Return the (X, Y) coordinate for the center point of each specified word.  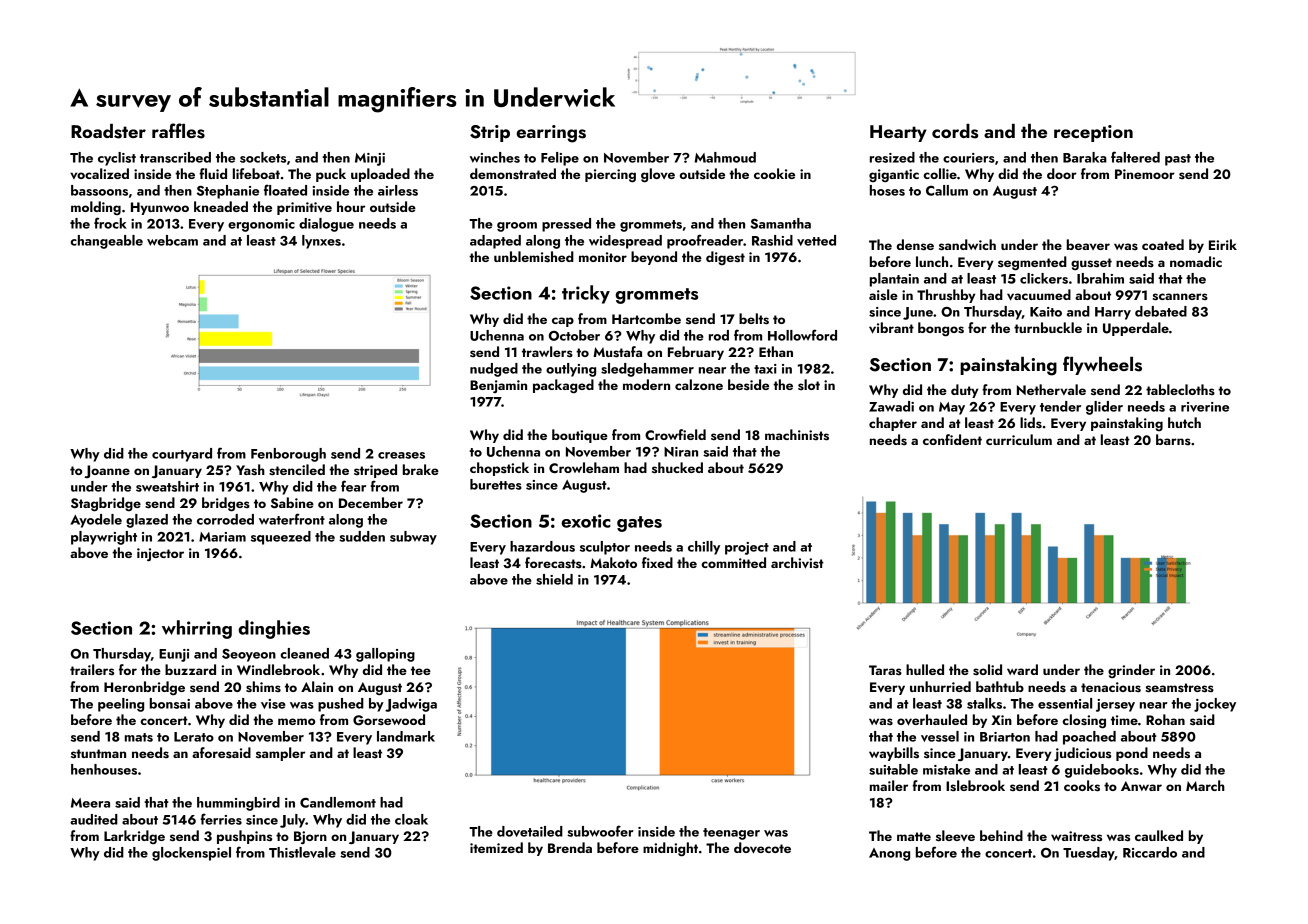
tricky (586, 294)
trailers (92, 669)
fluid (213, 173)
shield (554, 579)
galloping (385, 655)
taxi (765, 369)
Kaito (1046, 312)
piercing (610, 176)
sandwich (967, 244)
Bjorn (310, 837)
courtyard (182, 455)
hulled (925, 669)
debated (1161, 311)
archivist (797, 563)
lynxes (321, 242)
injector (160, 554)
